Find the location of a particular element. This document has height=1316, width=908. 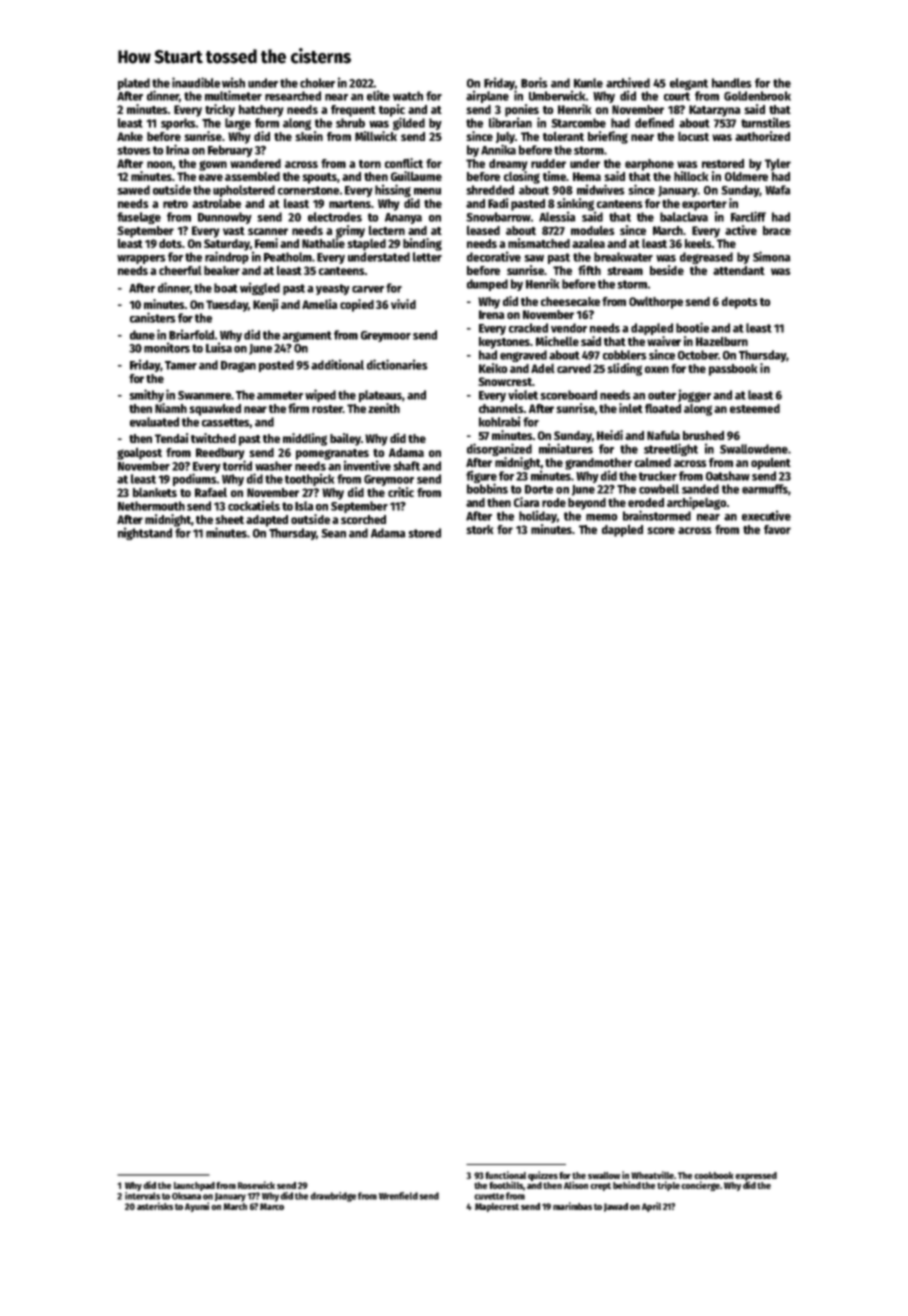

mismatched is located at coordinates (539, 243).
